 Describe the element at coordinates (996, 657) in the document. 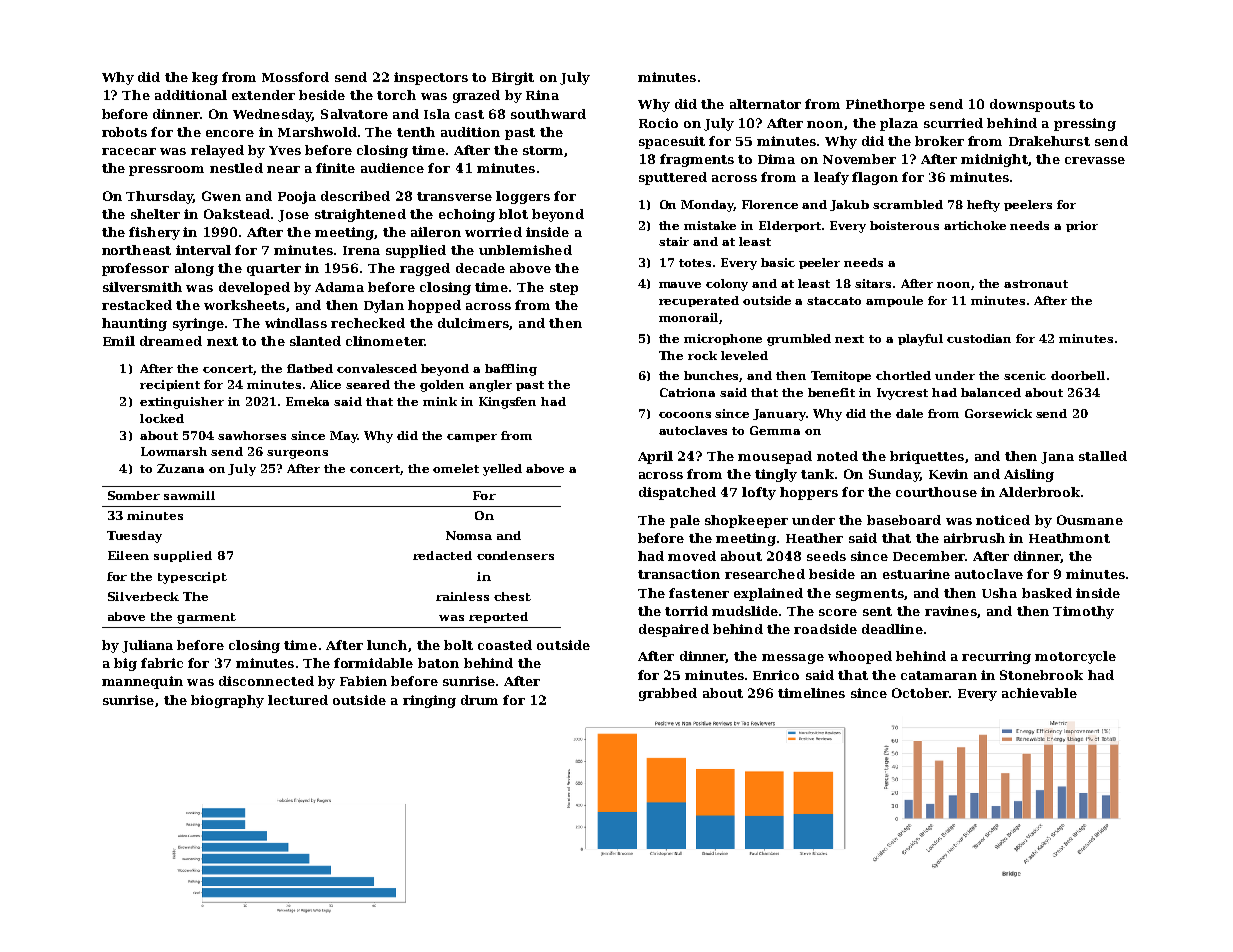

I see `recurring` at that location.
